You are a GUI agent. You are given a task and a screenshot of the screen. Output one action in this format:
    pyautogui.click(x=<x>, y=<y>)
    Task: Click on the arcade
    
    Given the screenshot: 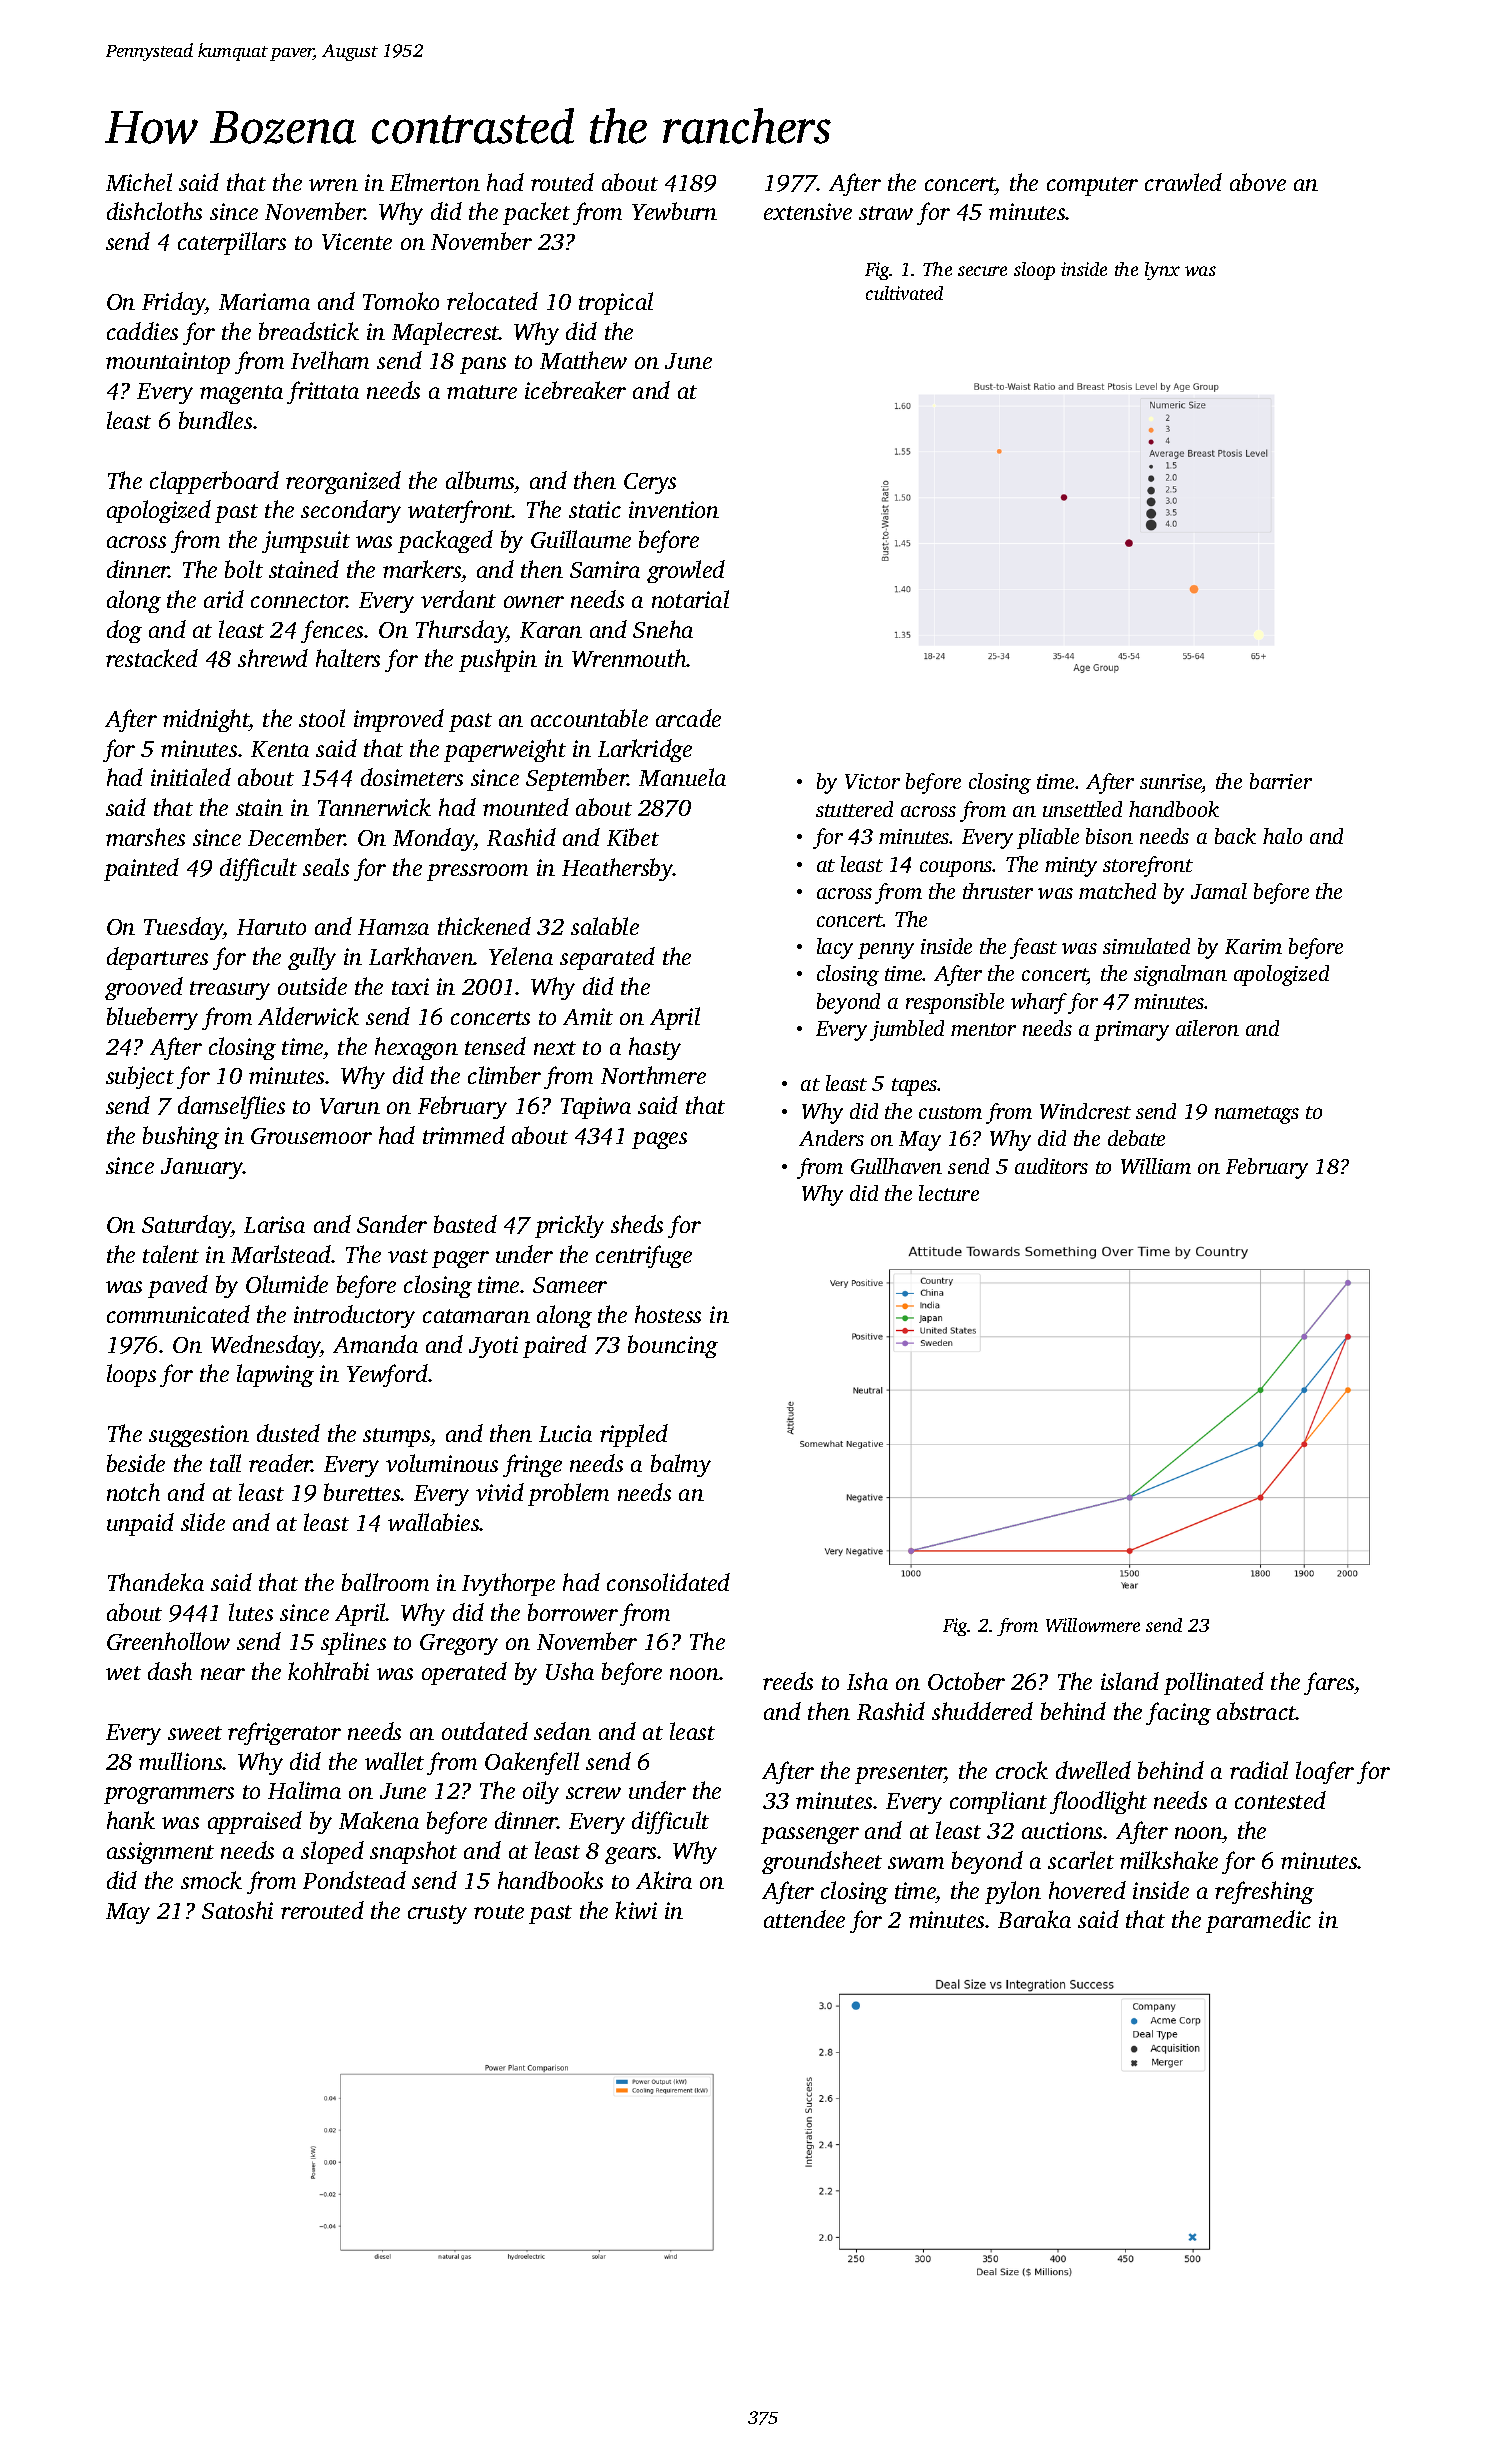 What is the action you would take?
    pyautogui.click(x=688, y=718)
